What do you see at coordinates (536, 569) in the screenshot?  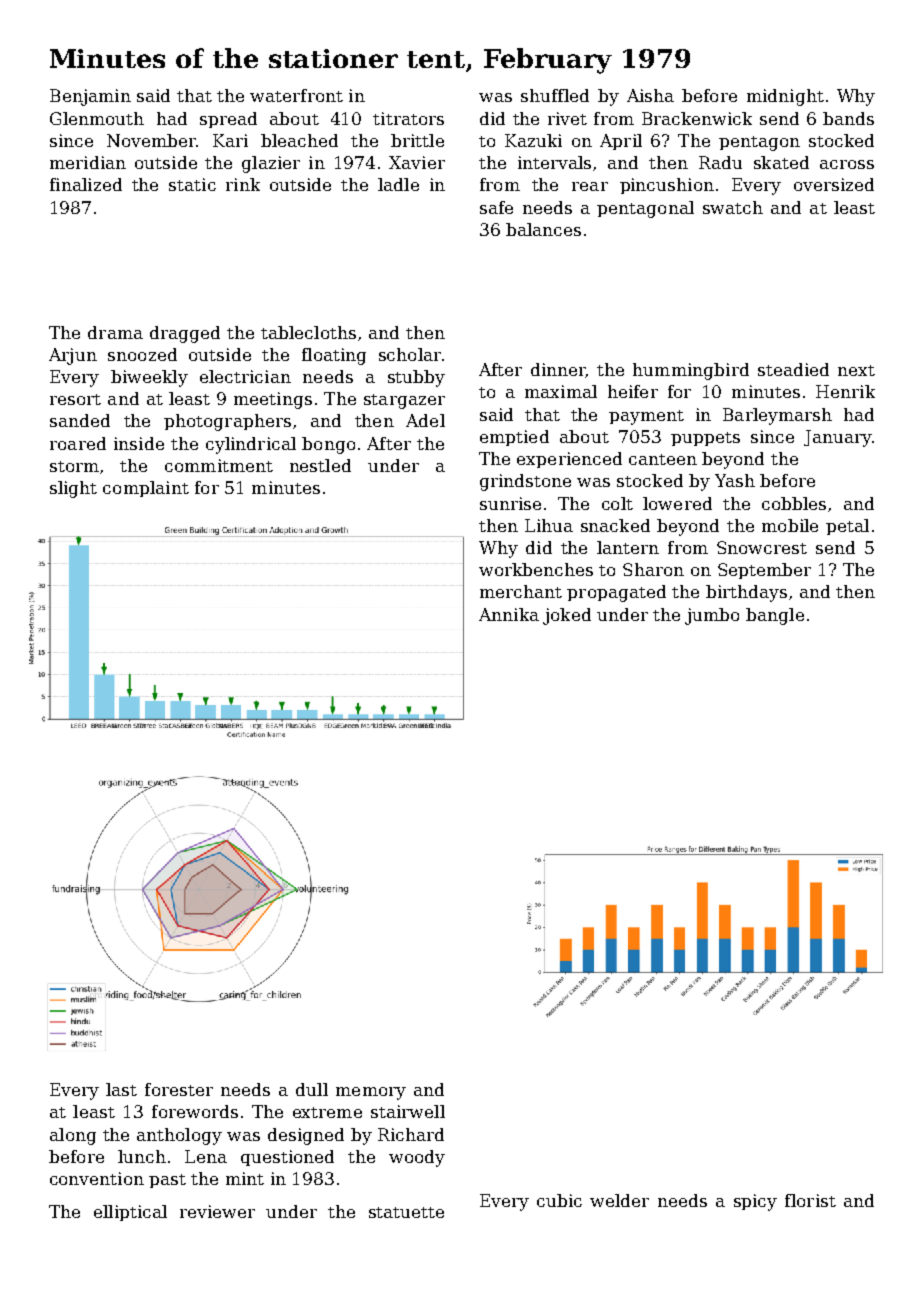 I see `workbenches` at bounding box center [536, 569].
